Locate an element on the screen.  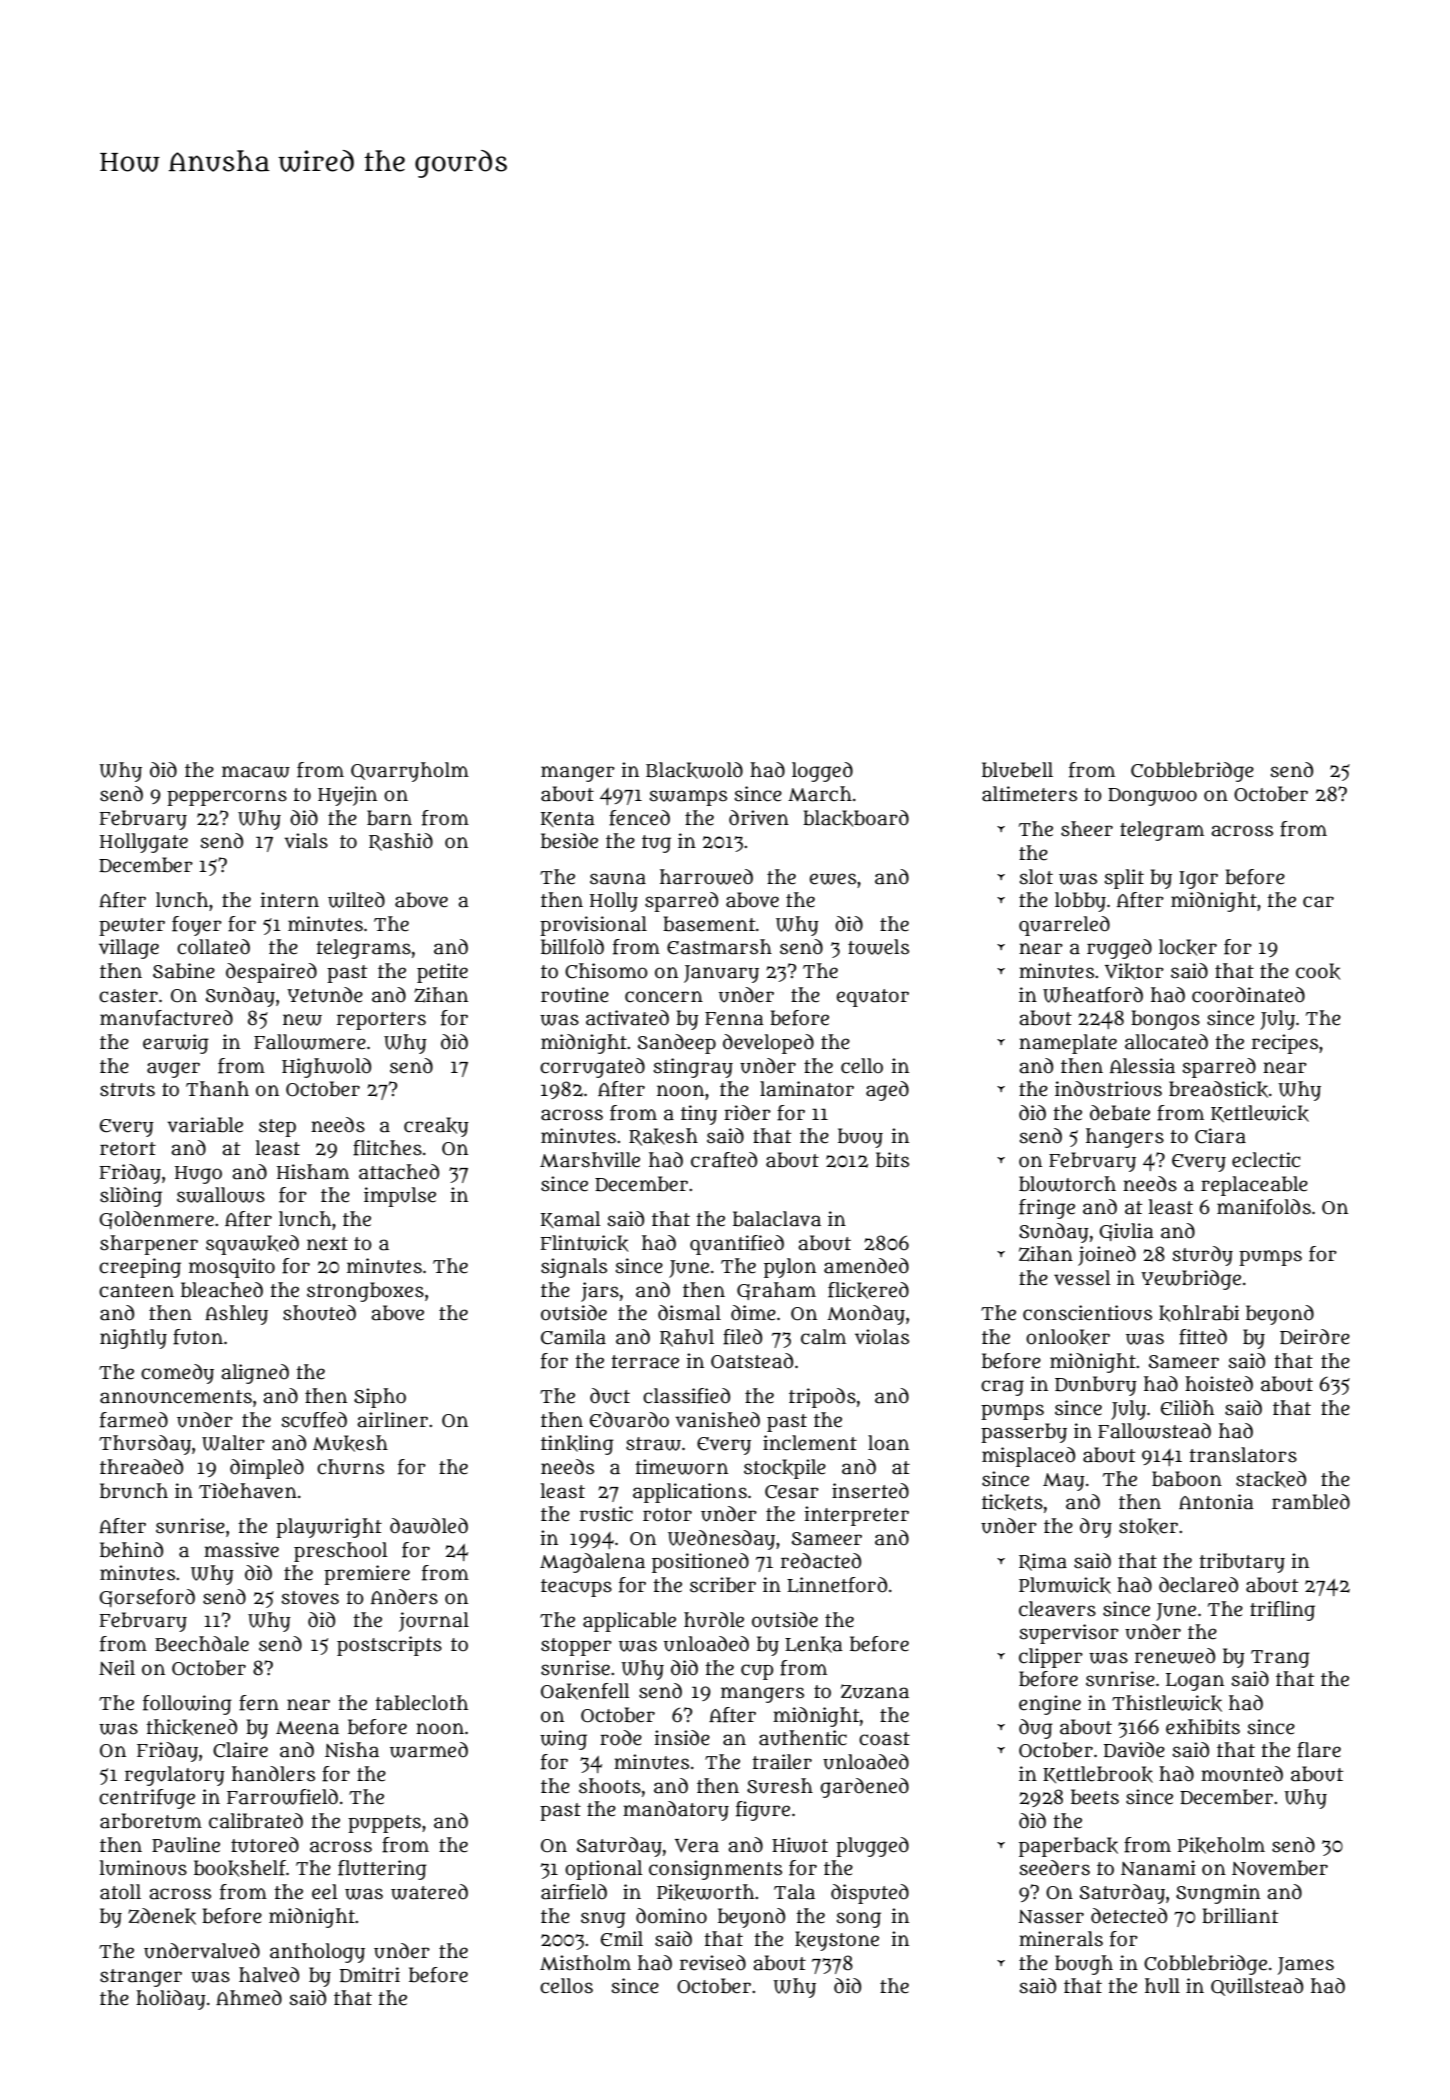
signals is located at coordinates (574, 1268).
